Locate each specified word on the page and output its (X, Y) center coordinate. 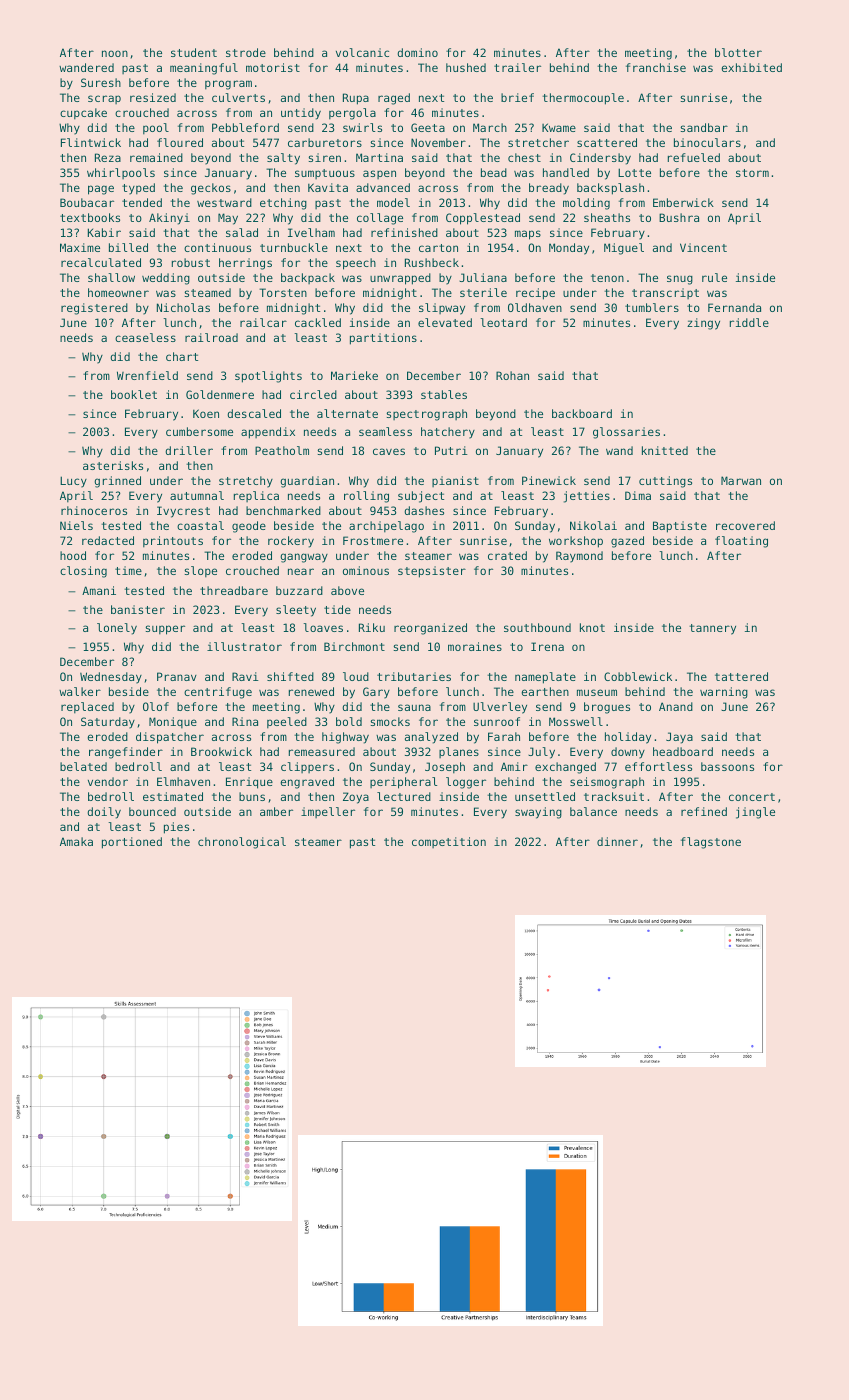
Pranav (177, 676)
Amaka (76, 841)
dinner (617, 841)
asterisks (113, 465)
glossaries (626, 433)
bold (349, 721)
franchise (656, 67)
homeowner (118, 292)
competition (449, 842)
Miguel (624, 249)
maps (528, 235)
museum (597, 692)
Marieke (354, 375)
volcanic (362, 52)
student (194, 52)
